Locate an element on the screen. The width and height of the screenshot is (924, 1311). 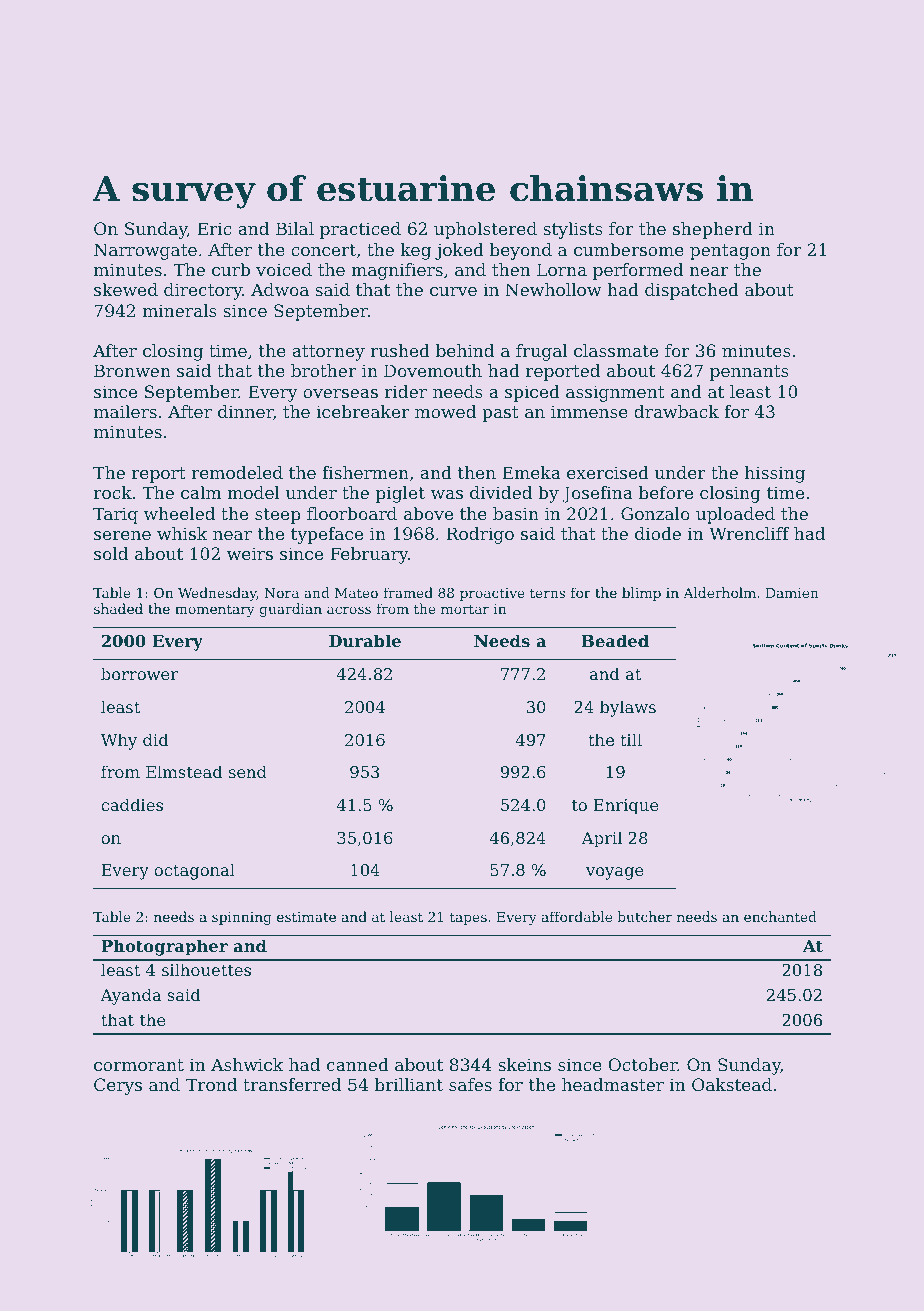
proactive is located at coordinates (492, 594).
